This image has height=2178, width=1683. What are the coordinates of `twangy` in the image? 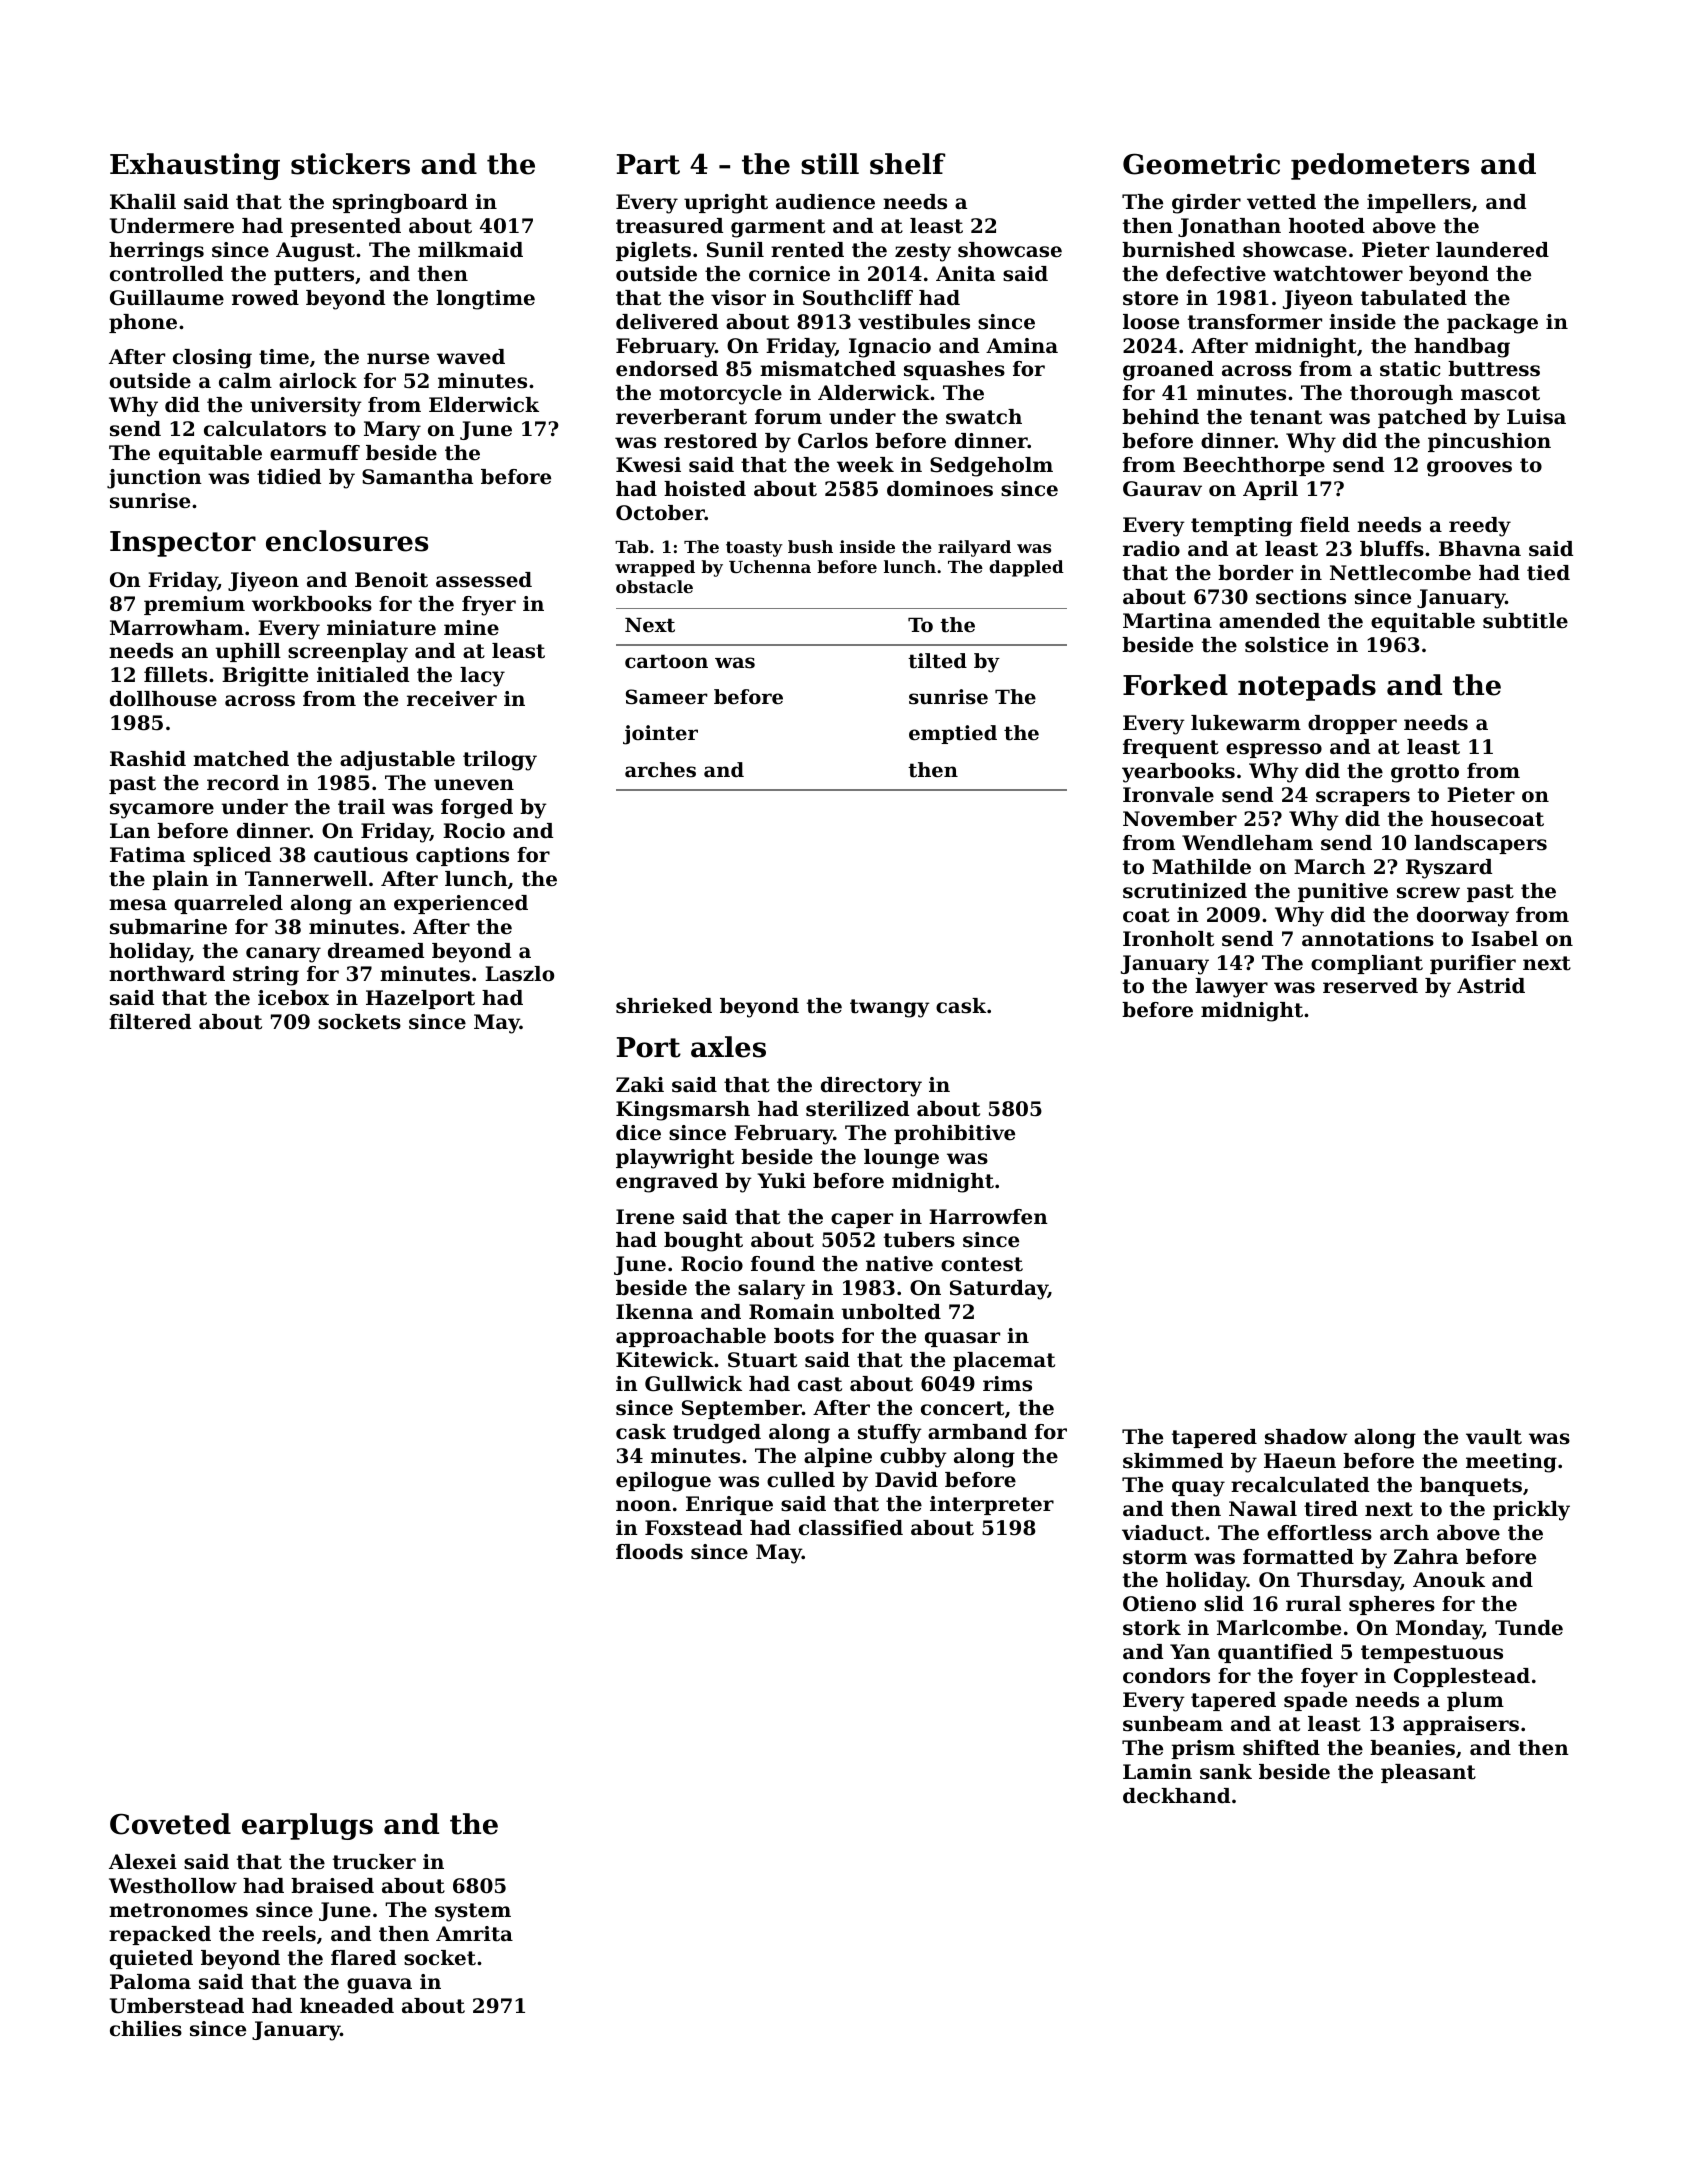 It's located at (890, 1008).
